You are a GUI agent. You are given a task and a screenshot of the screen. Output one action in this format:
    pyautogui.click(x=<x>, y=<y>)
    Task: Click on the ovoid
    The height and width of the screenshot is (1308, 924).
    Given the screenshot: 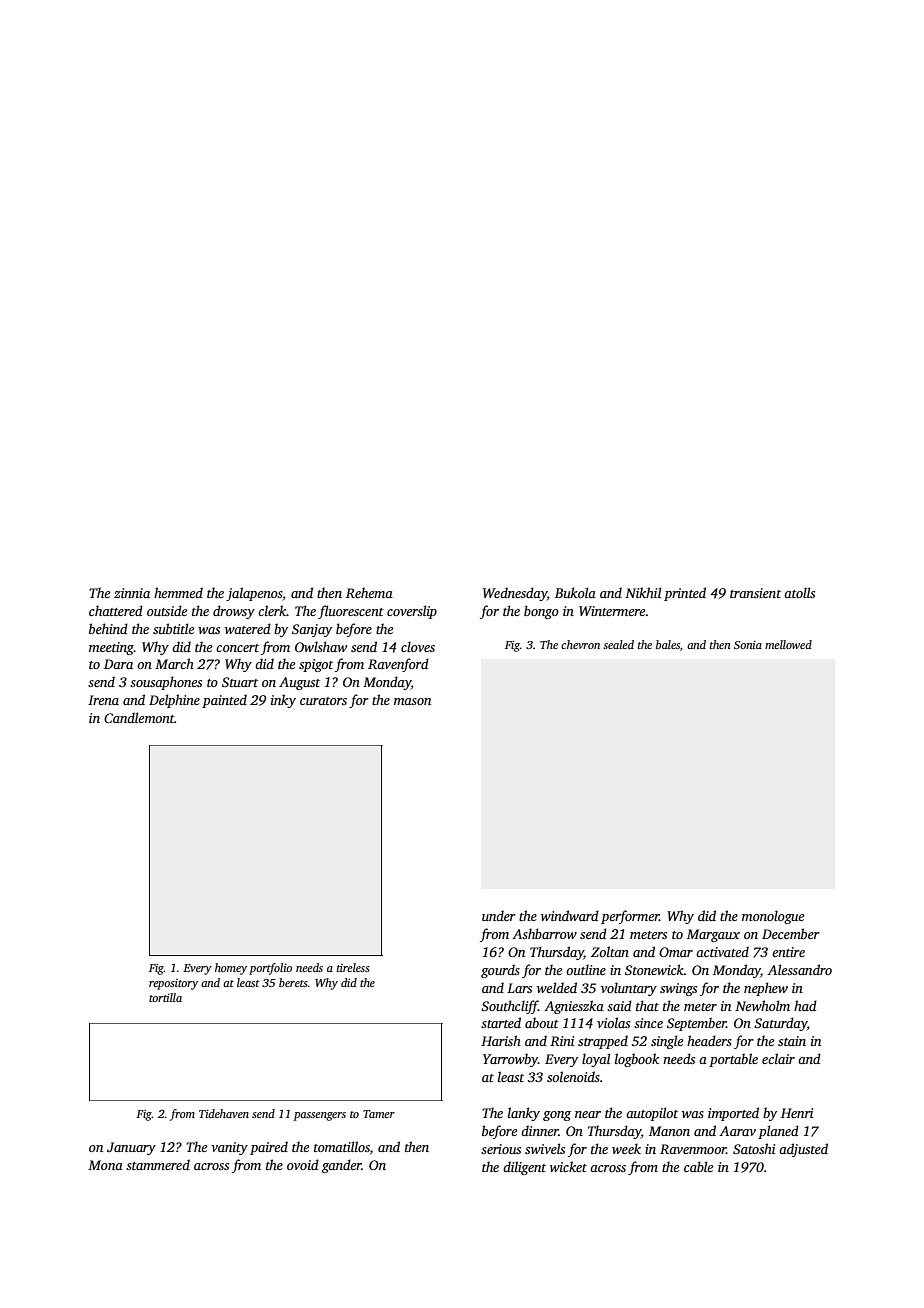 What is the action you would take?
    pyautogui.click(x=303, y=1164)
